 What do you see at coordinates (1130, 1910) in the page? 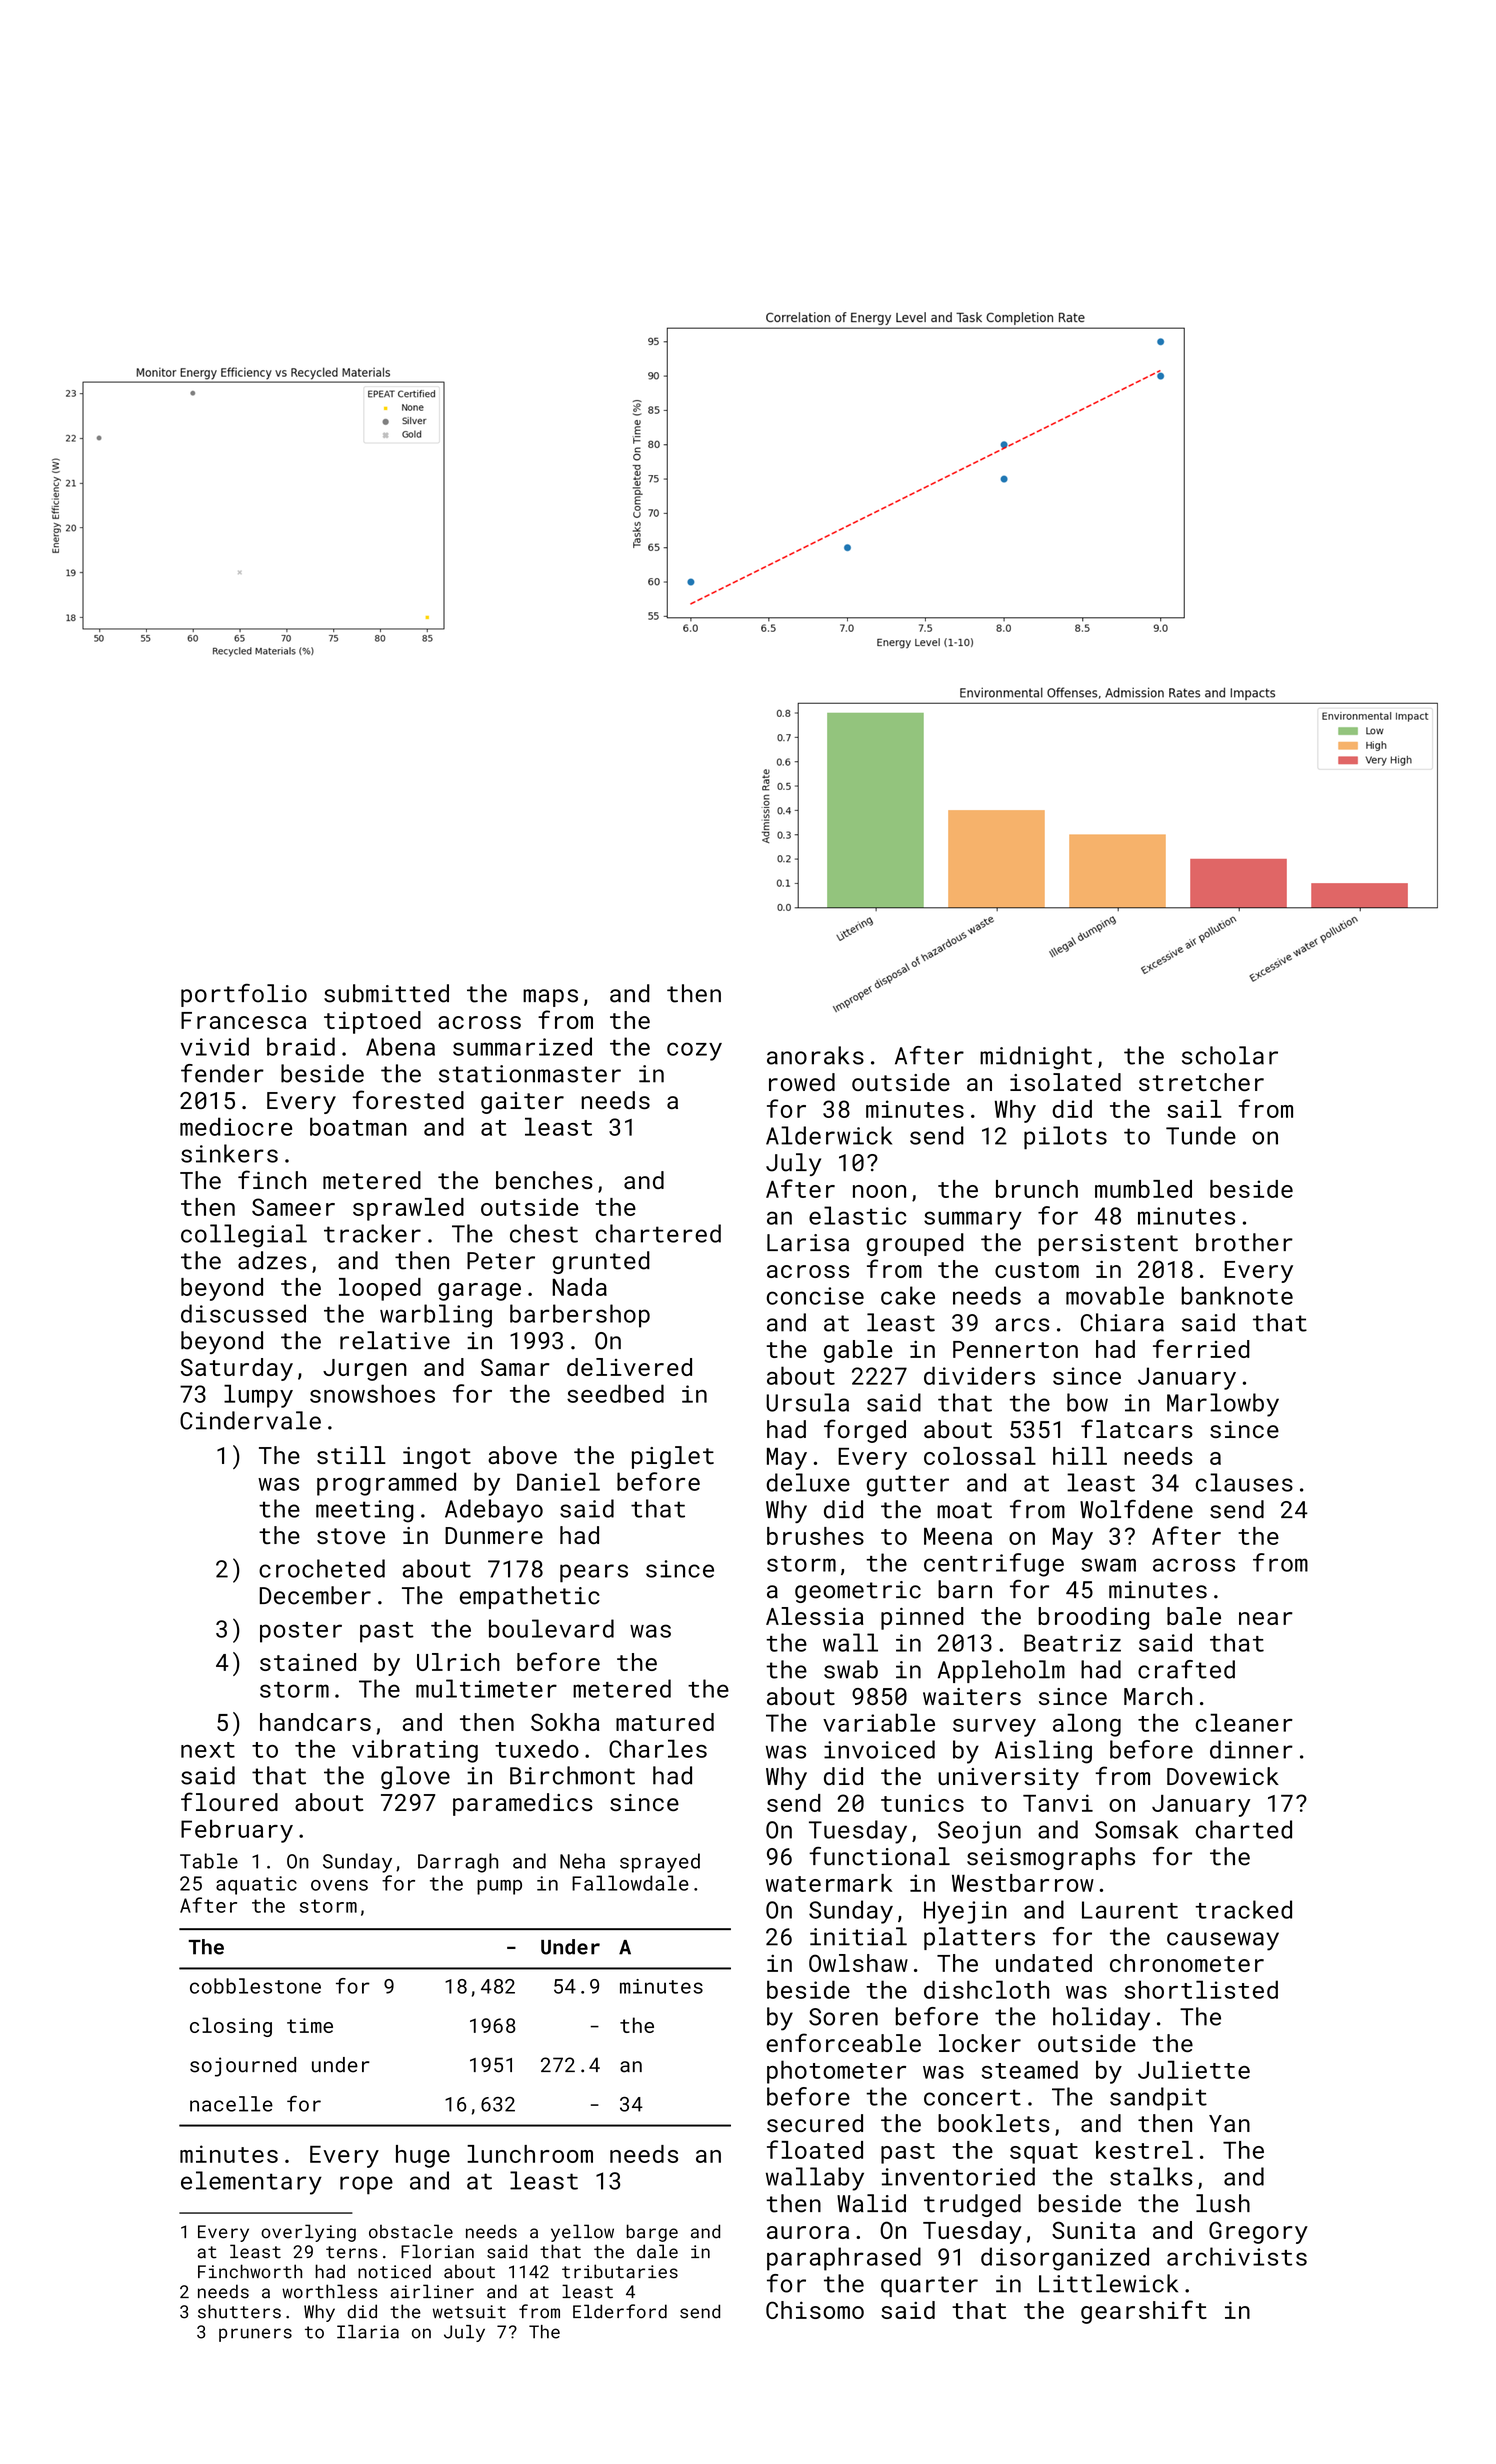
I see `Laurent` at bounding box center [1130, 1910].
